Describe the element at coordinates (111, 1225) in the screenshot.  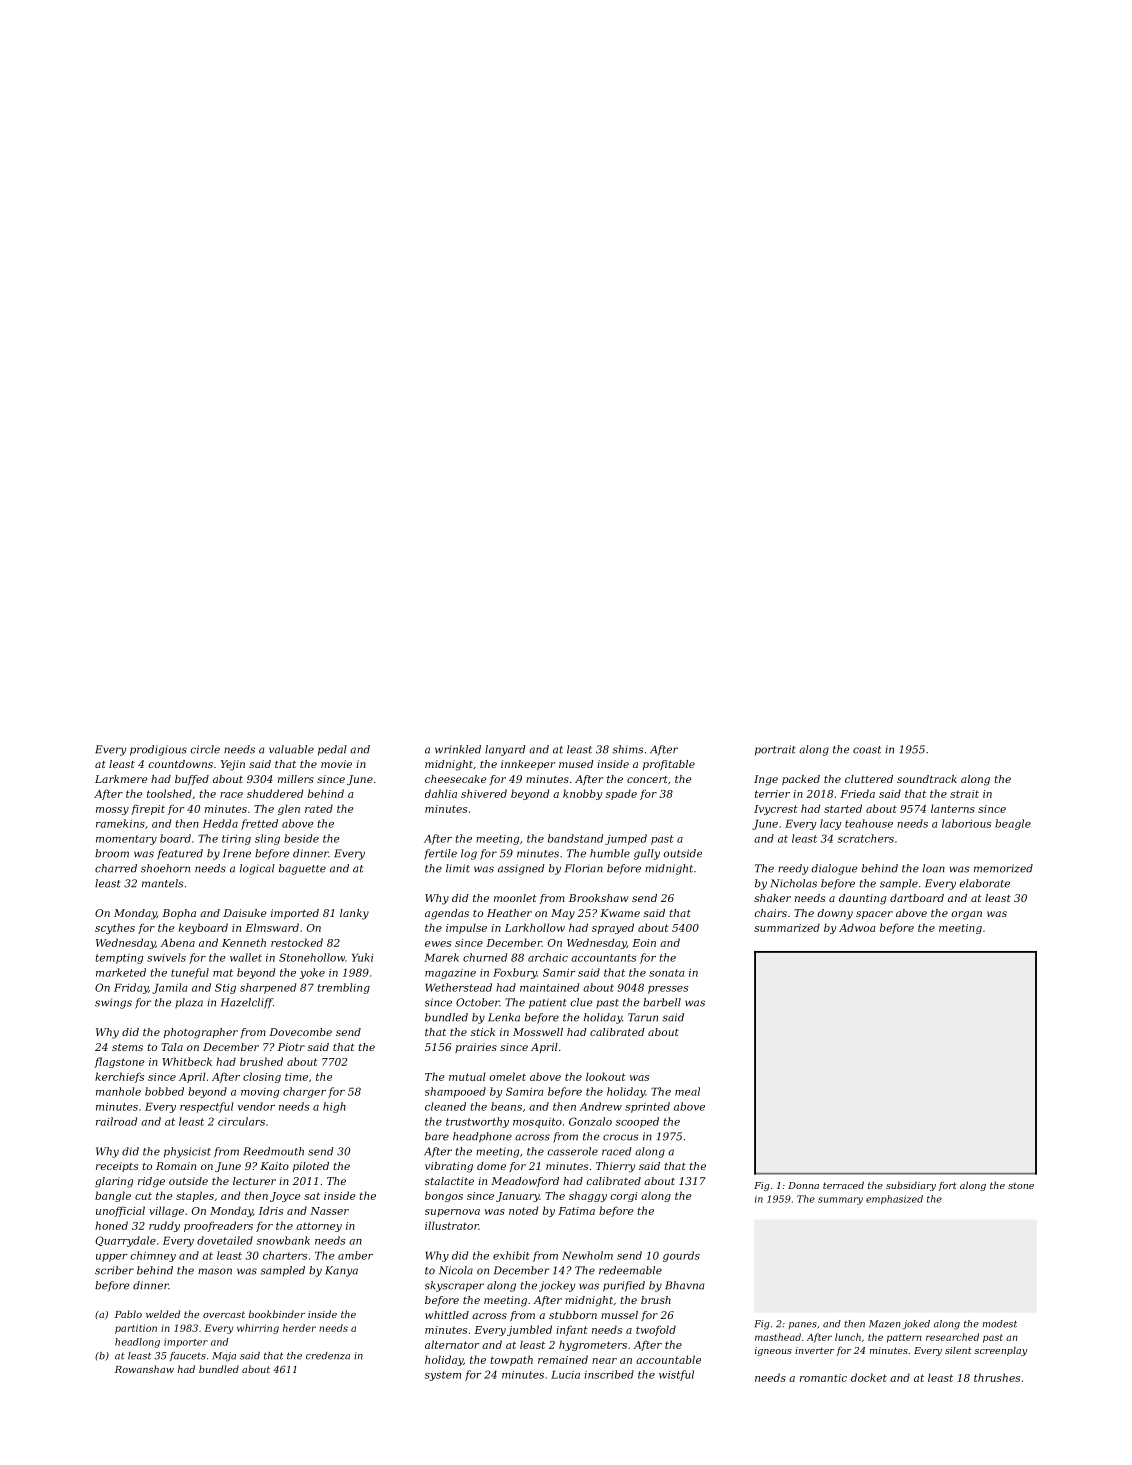
I see `honed` at that location.
